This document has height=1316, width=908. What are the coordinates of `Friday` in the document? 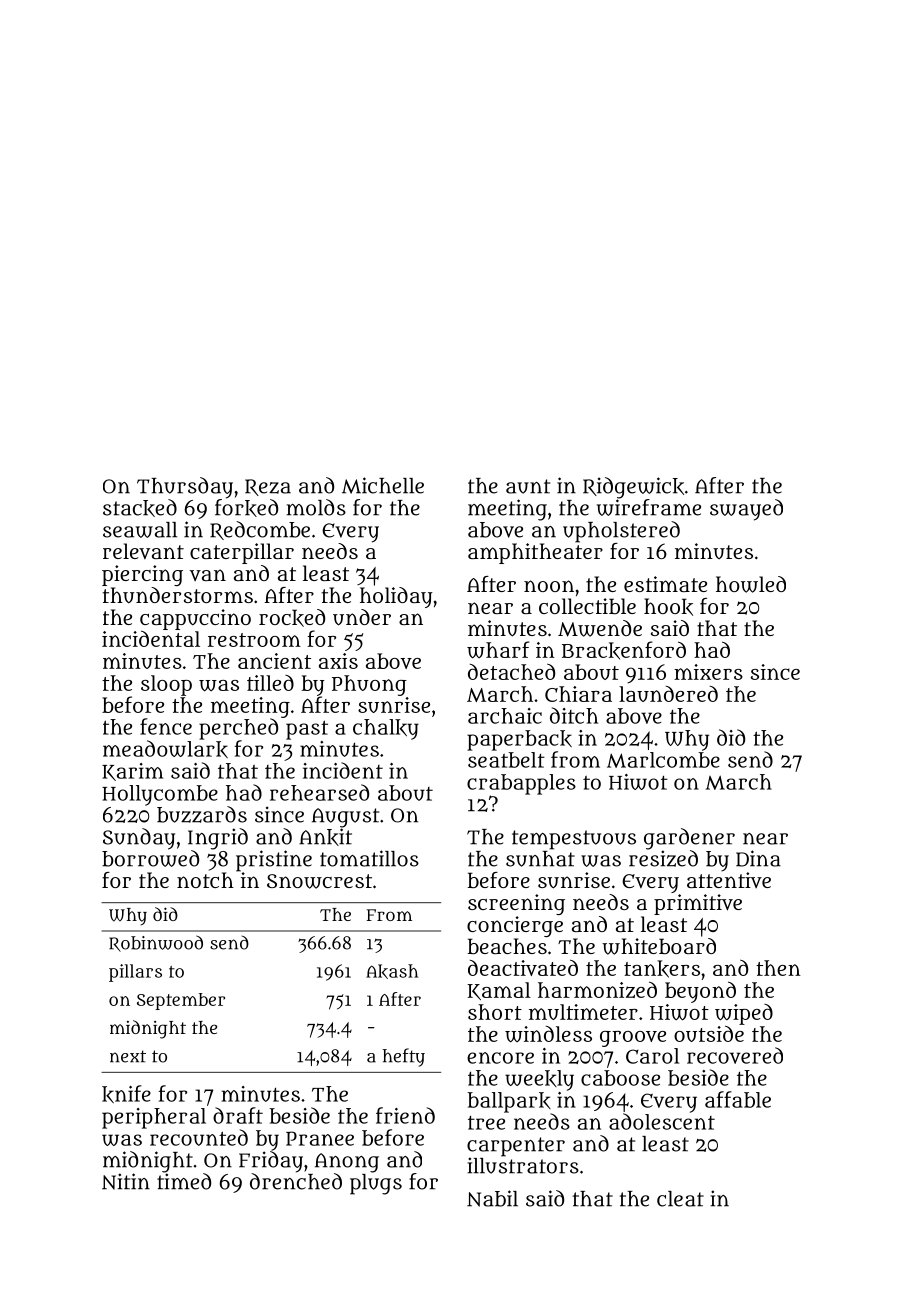 It's located at (271, 1162).
